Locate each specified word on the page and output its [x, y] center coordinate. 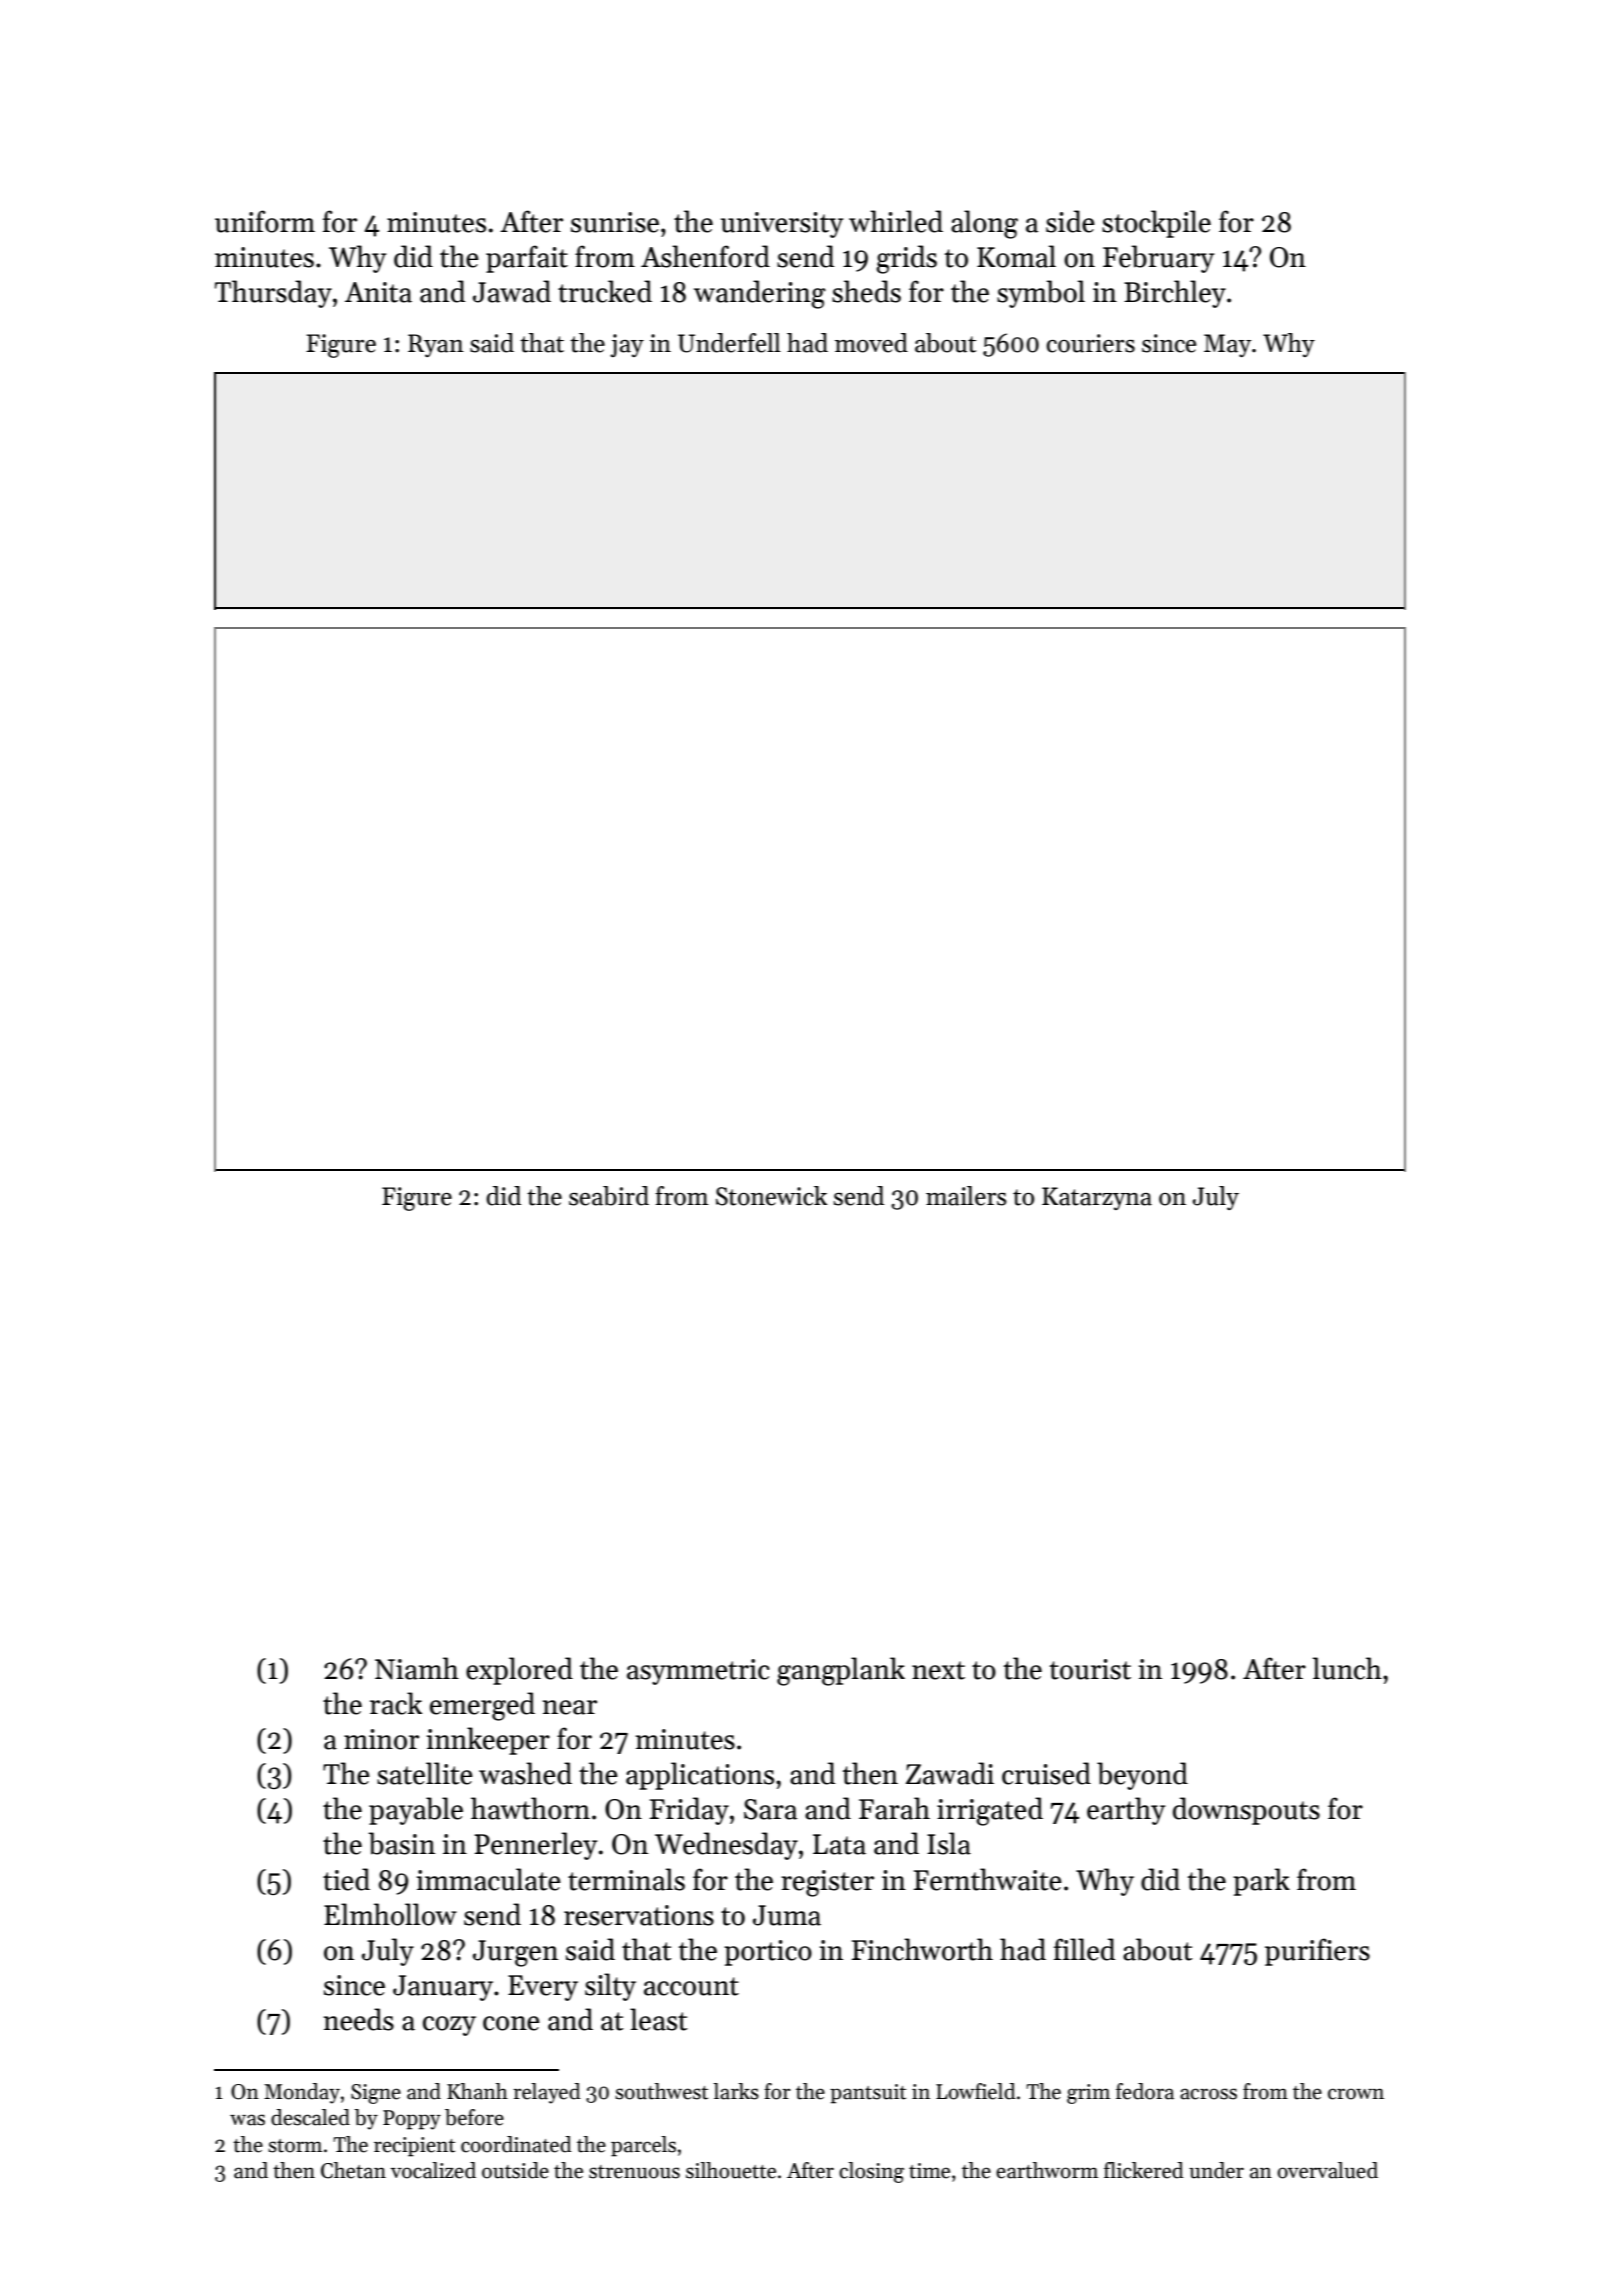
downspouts [1246, 1811]
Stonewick [771, 1196]
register [827, 1883]
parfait [527, 259]
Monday [302, 2093]
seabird [609, 1196]
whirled [896, 221]
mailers [966, 1196]
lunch [1347, 1668]
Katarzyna [1097, 1198]
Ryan [436, 345]
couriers [1091, 343]
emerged [482, 1706]
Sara [770, 1809]
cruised [1046, 1773]
